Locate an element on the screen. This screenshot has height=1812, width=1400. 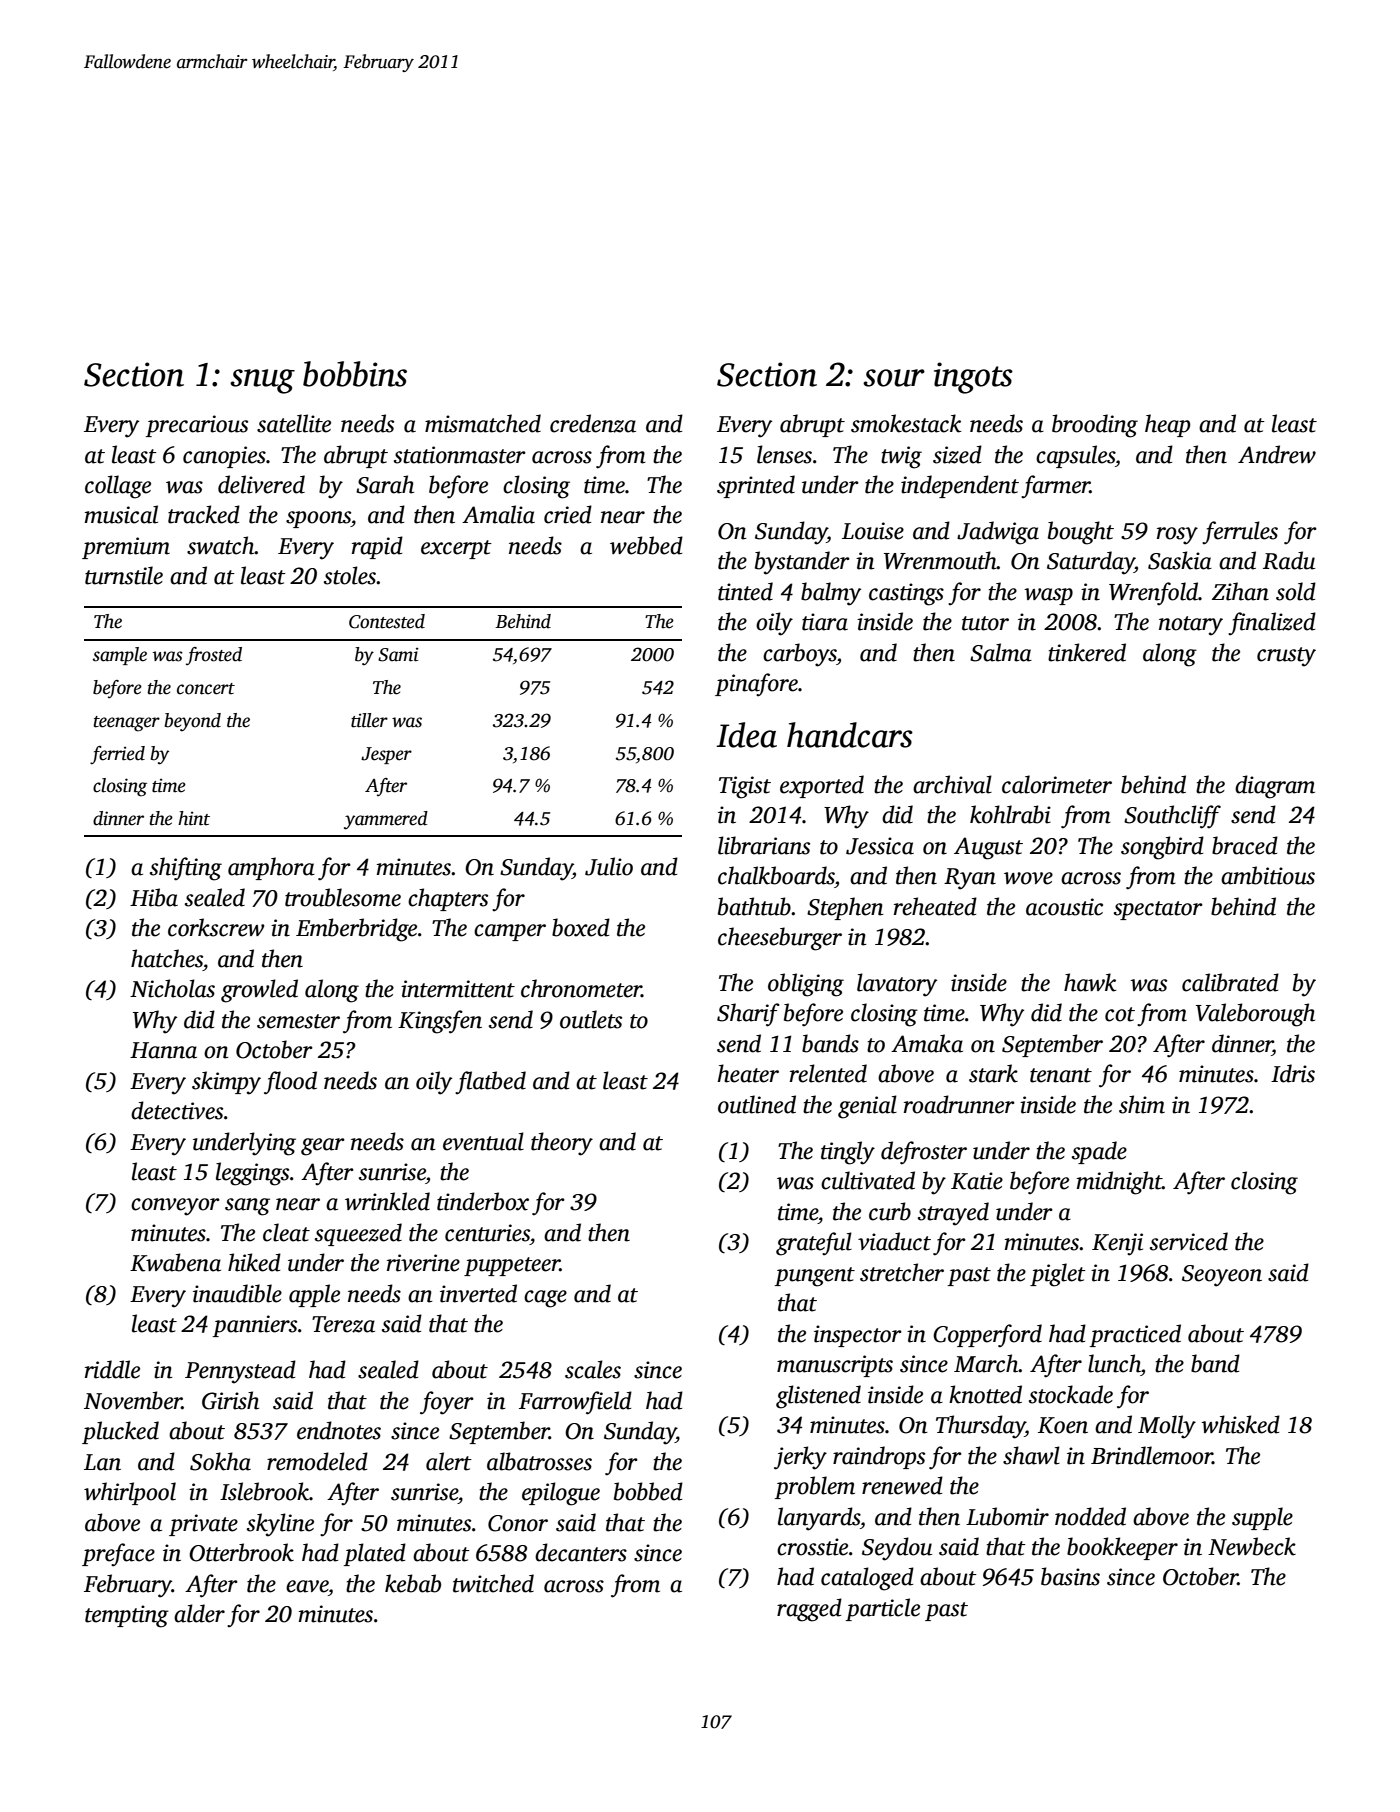
ferrules is located at coordinates (1240, 533).
